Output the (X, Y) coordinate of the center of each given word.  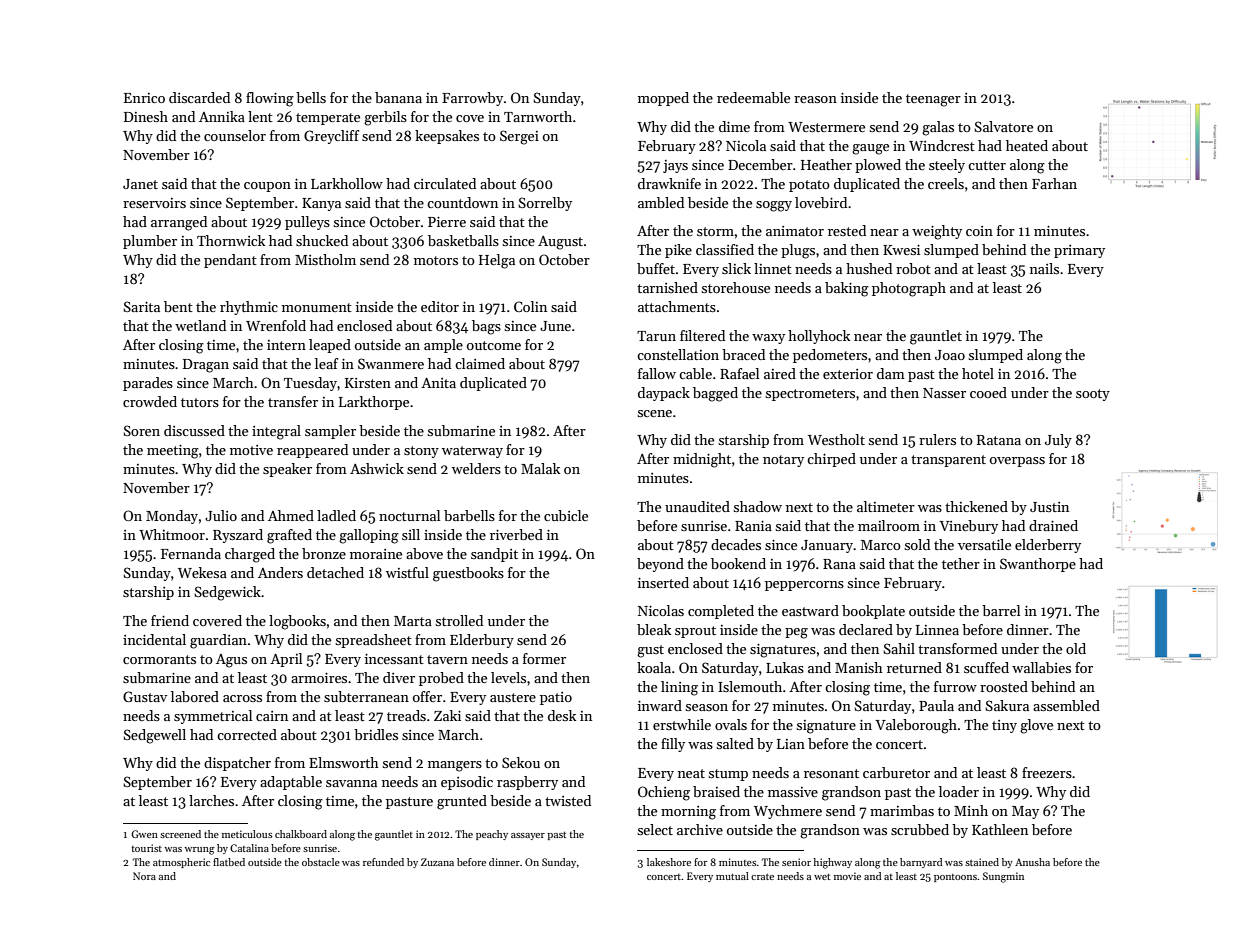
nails (1044, 268)
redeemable (753, 97)
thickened (976, 506)
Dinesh (146, 116)
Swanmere (391, 363)
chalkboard (301, 834)
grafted (289, 536)
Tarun (656, 336)
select (655, 829)
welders (476, 468)
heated (1027, 145)
